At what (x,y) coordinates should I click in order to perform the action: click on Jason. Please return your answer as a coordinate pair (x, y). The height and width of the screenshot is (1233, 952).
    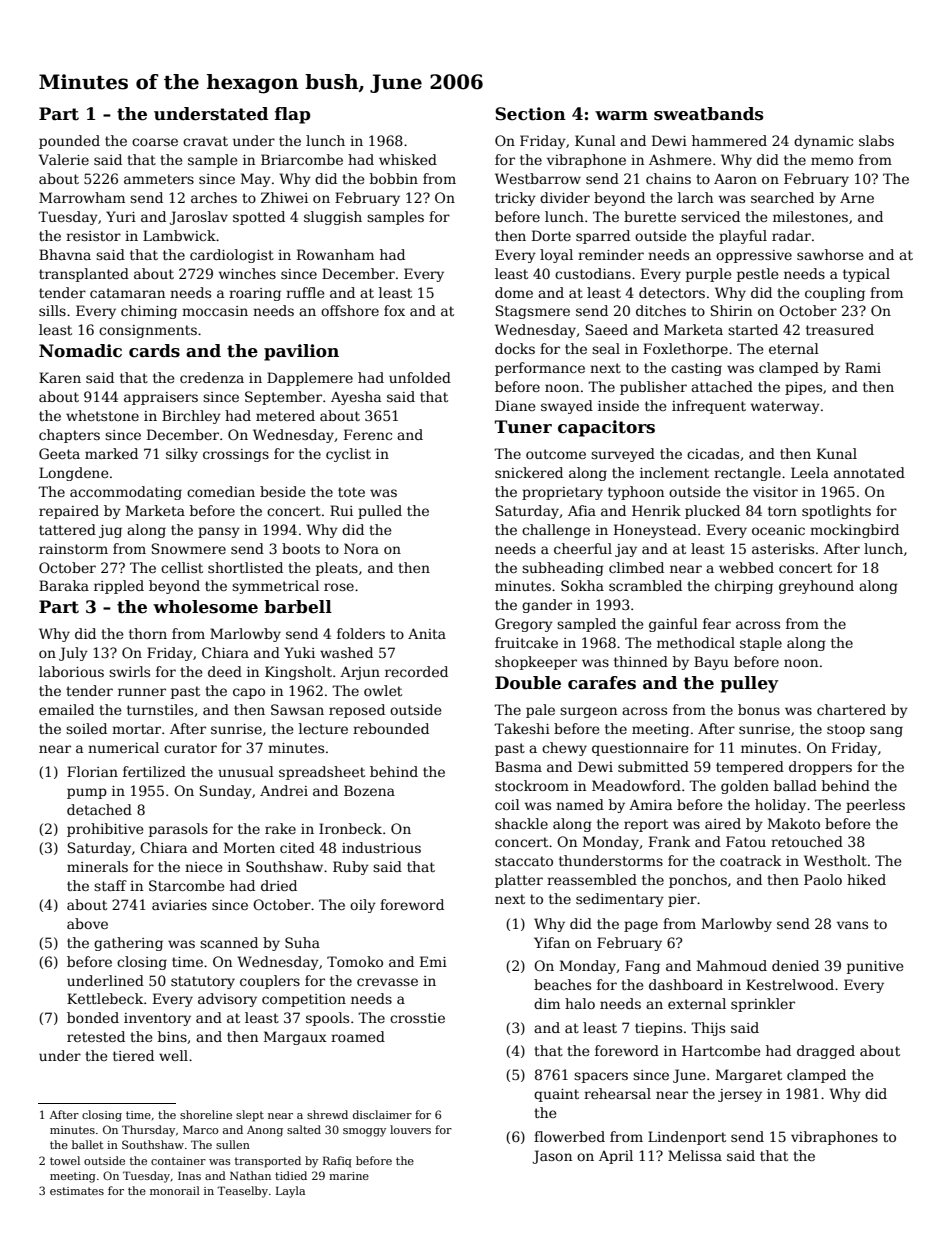
    Looking at the image, I should click on (552, 1157).
